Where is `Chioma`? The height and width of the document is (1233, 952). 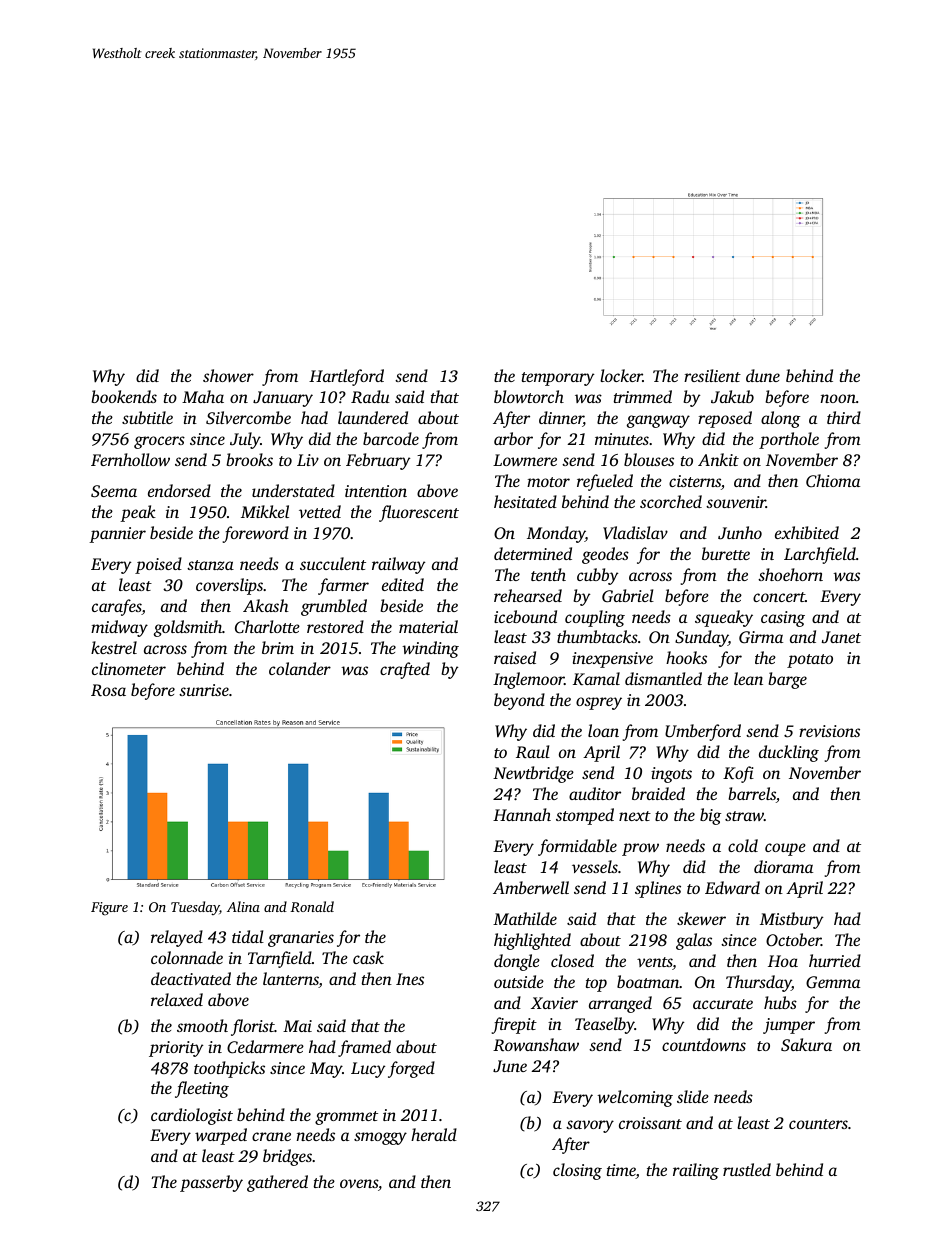 Chioma is located at coordinates (833, 480).
